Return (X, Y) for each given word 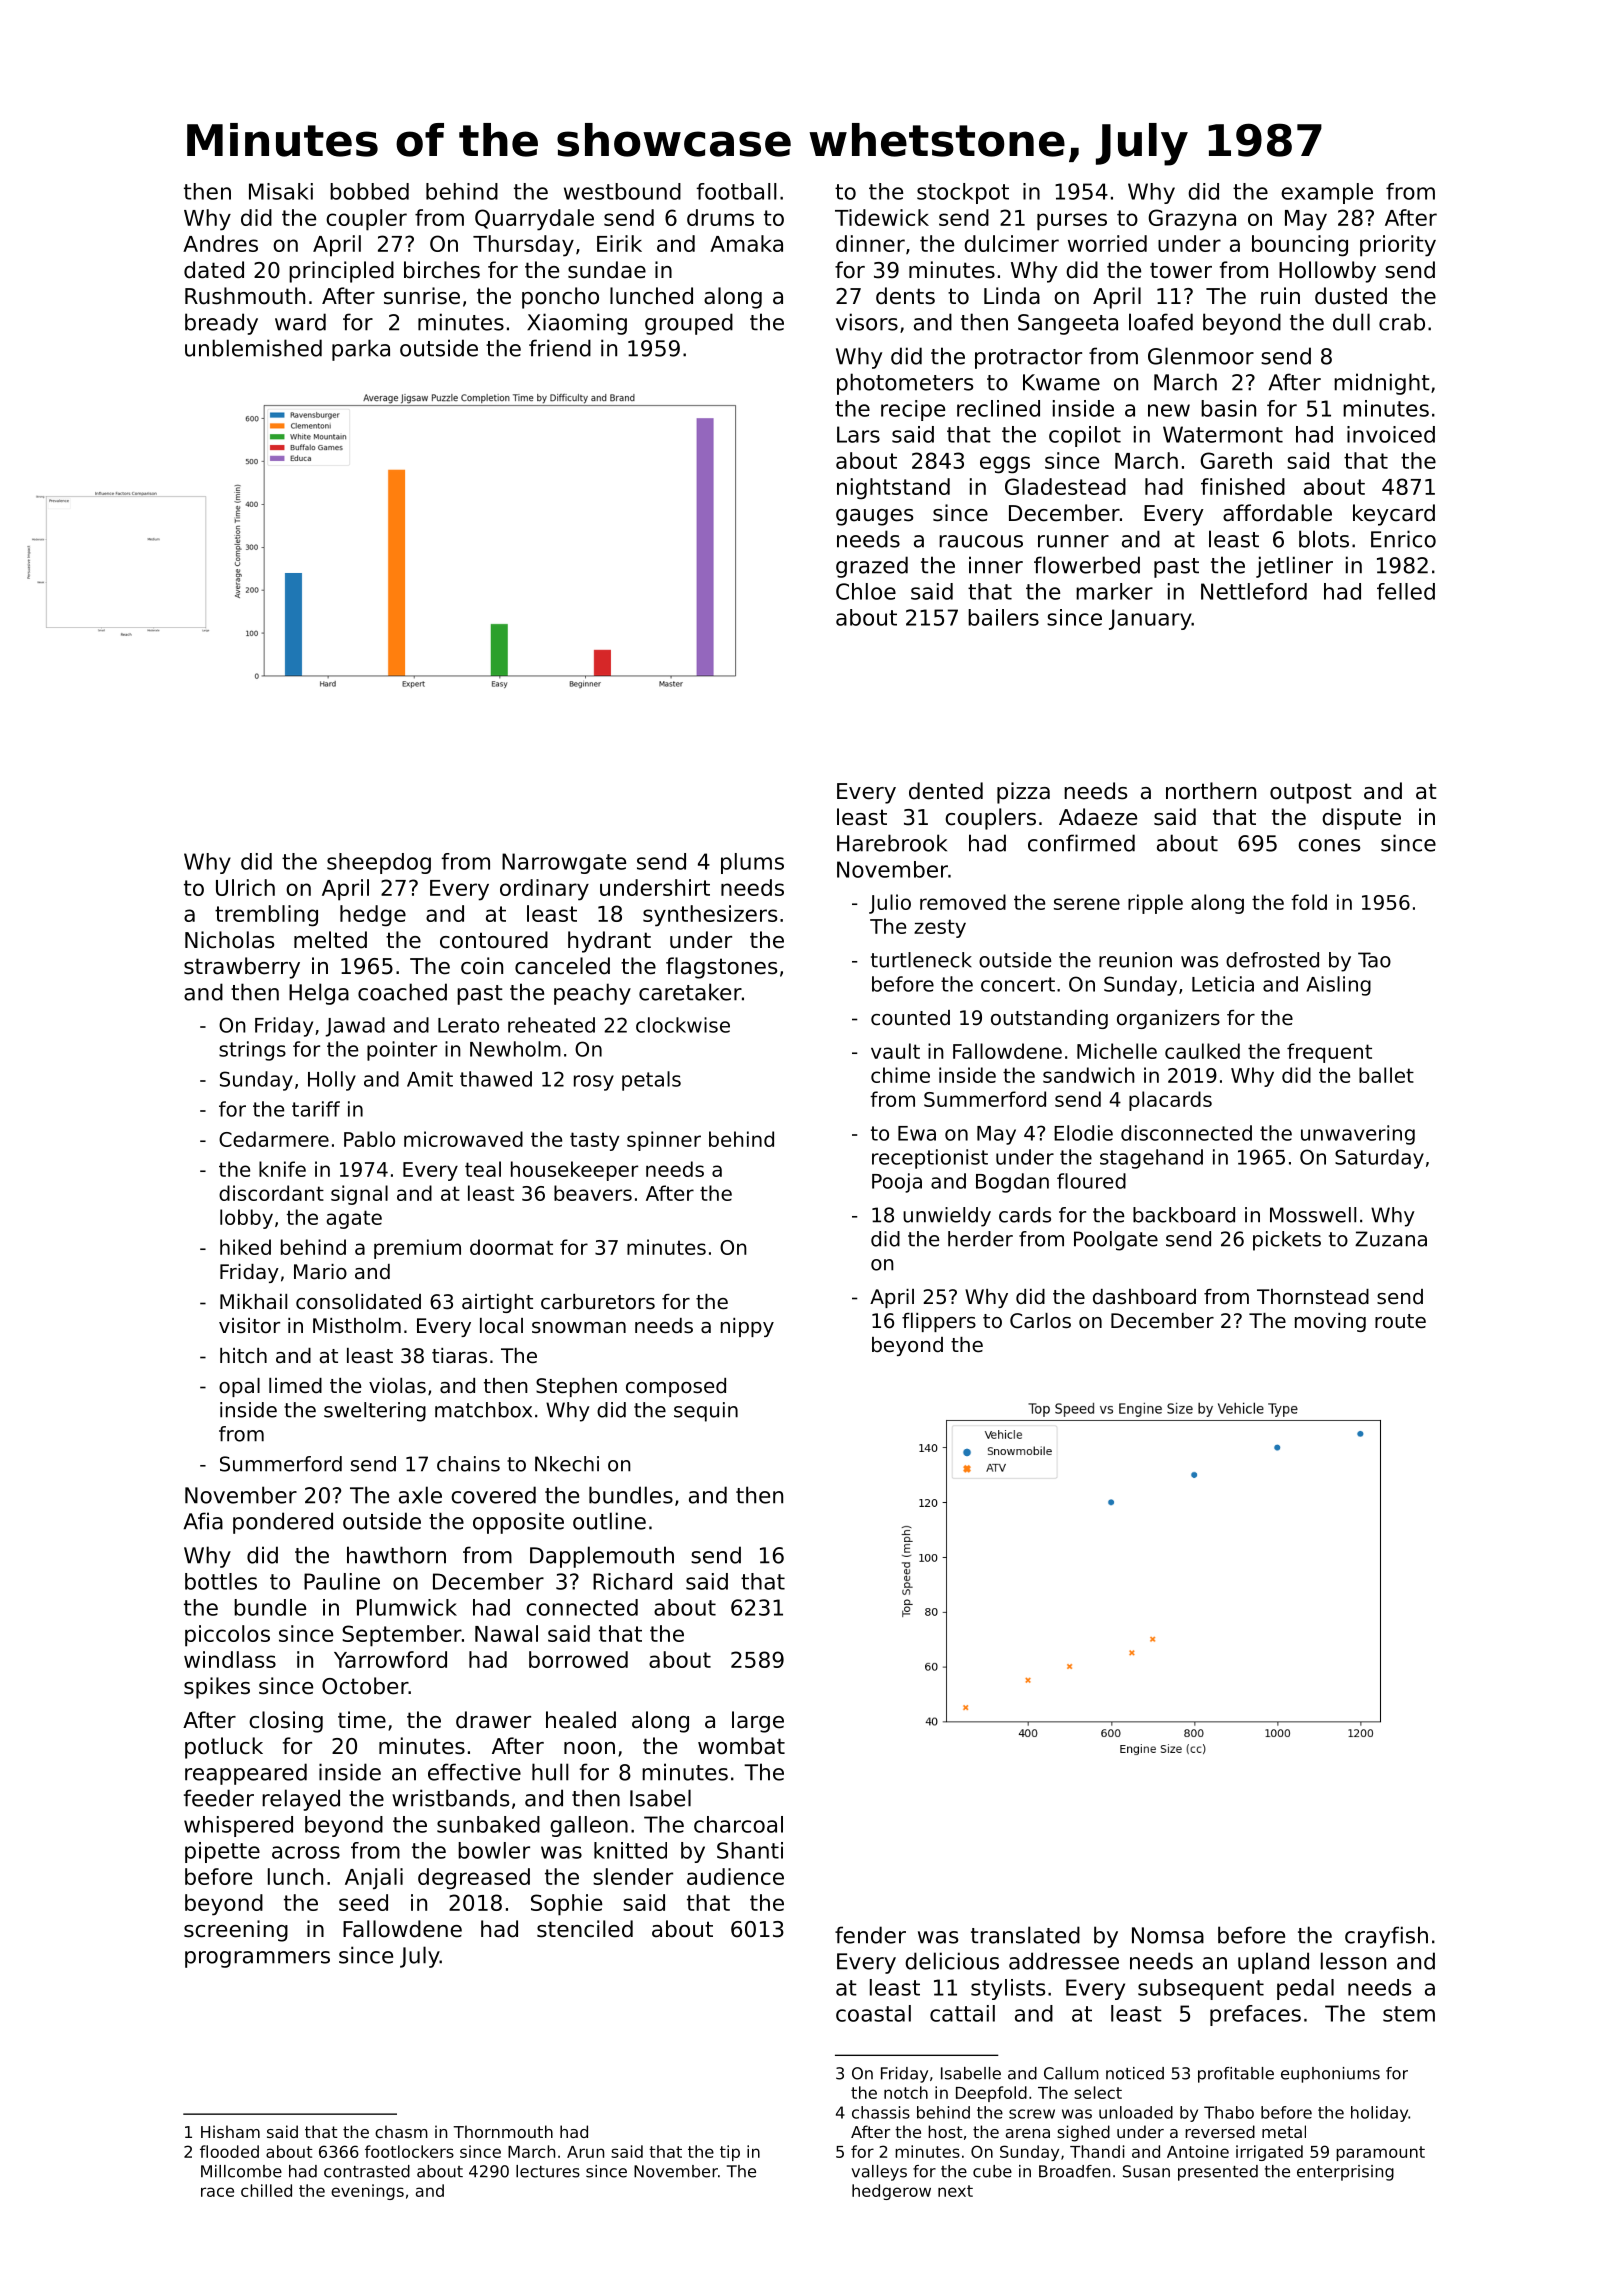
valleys (879, 2173)
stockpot (963, 193)
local (501, 1326)
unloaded (1136, 2112)
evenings (367, 2192)
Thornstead (1313, 1297)
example (1327, 193)
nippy (747, 1327)
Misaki (281, 191)
